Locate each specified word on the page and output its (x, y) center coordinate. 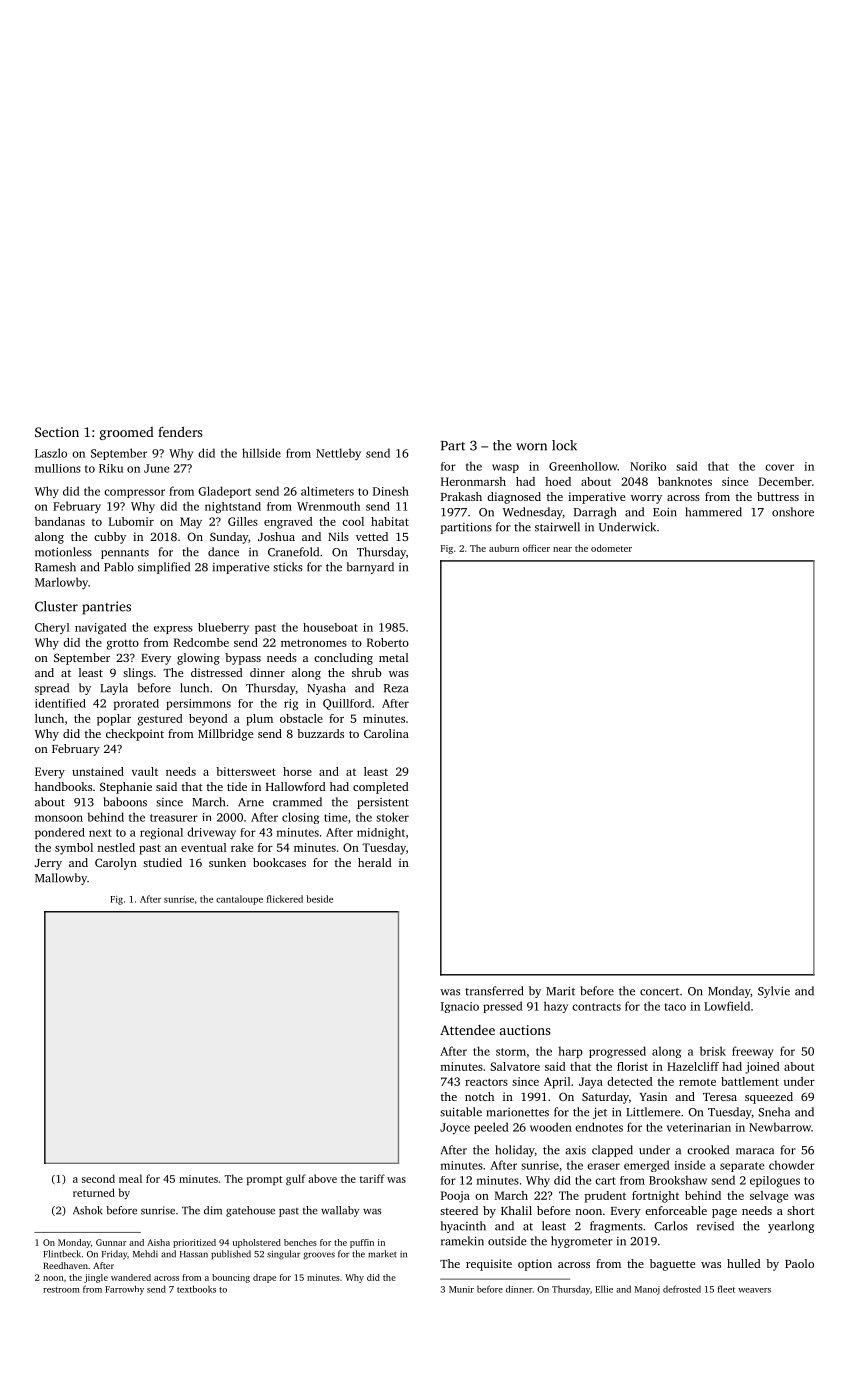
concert (659, 992)
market (382, 1254)
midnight (381, 833)
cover (779, 467)
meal (130, 1178)
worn (531, 447)
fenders (180, 432)
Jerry (48, 864)
